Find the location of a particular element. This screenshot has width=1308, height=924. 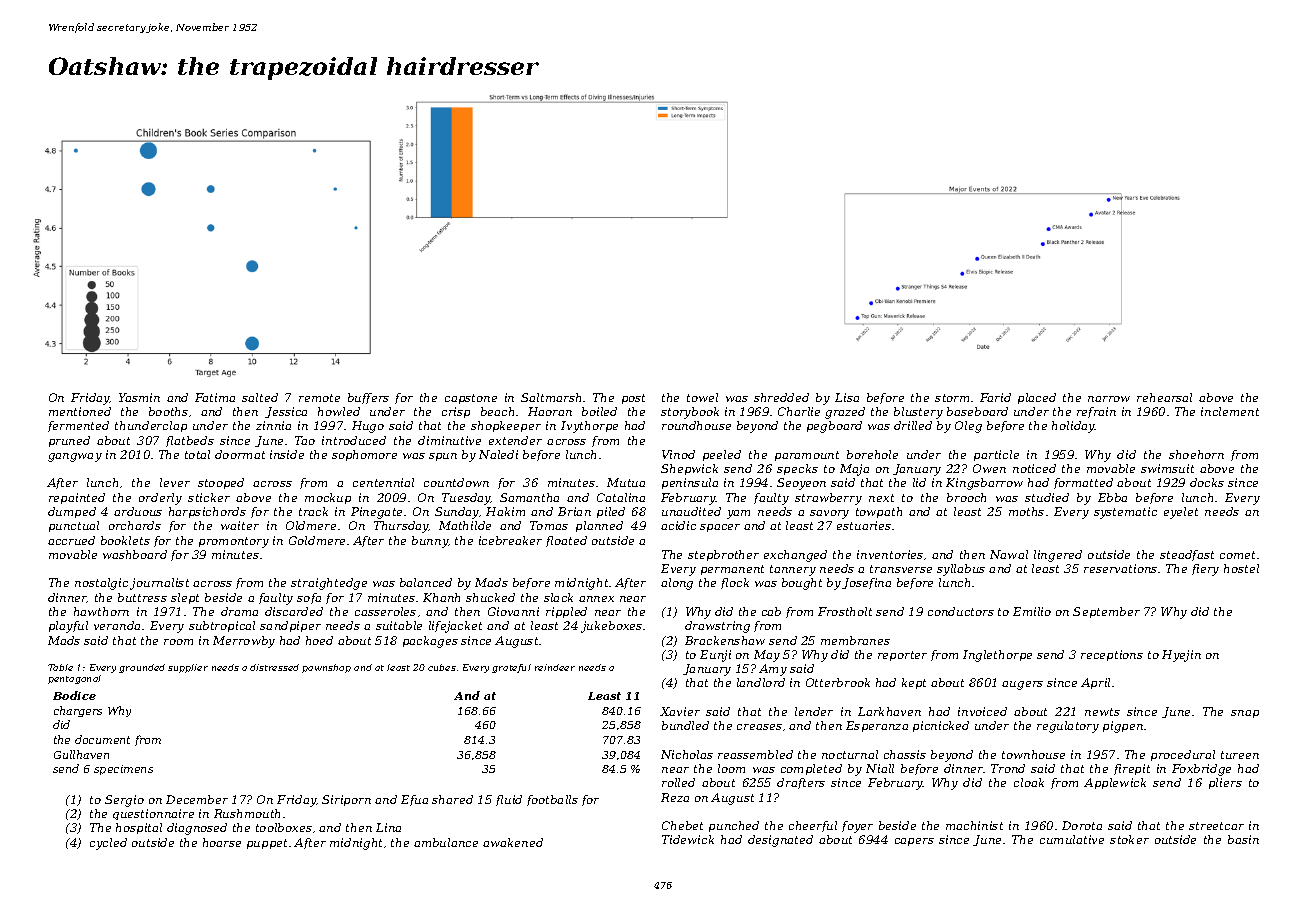

Ivythorpe is located at coordinates (589, 427).
